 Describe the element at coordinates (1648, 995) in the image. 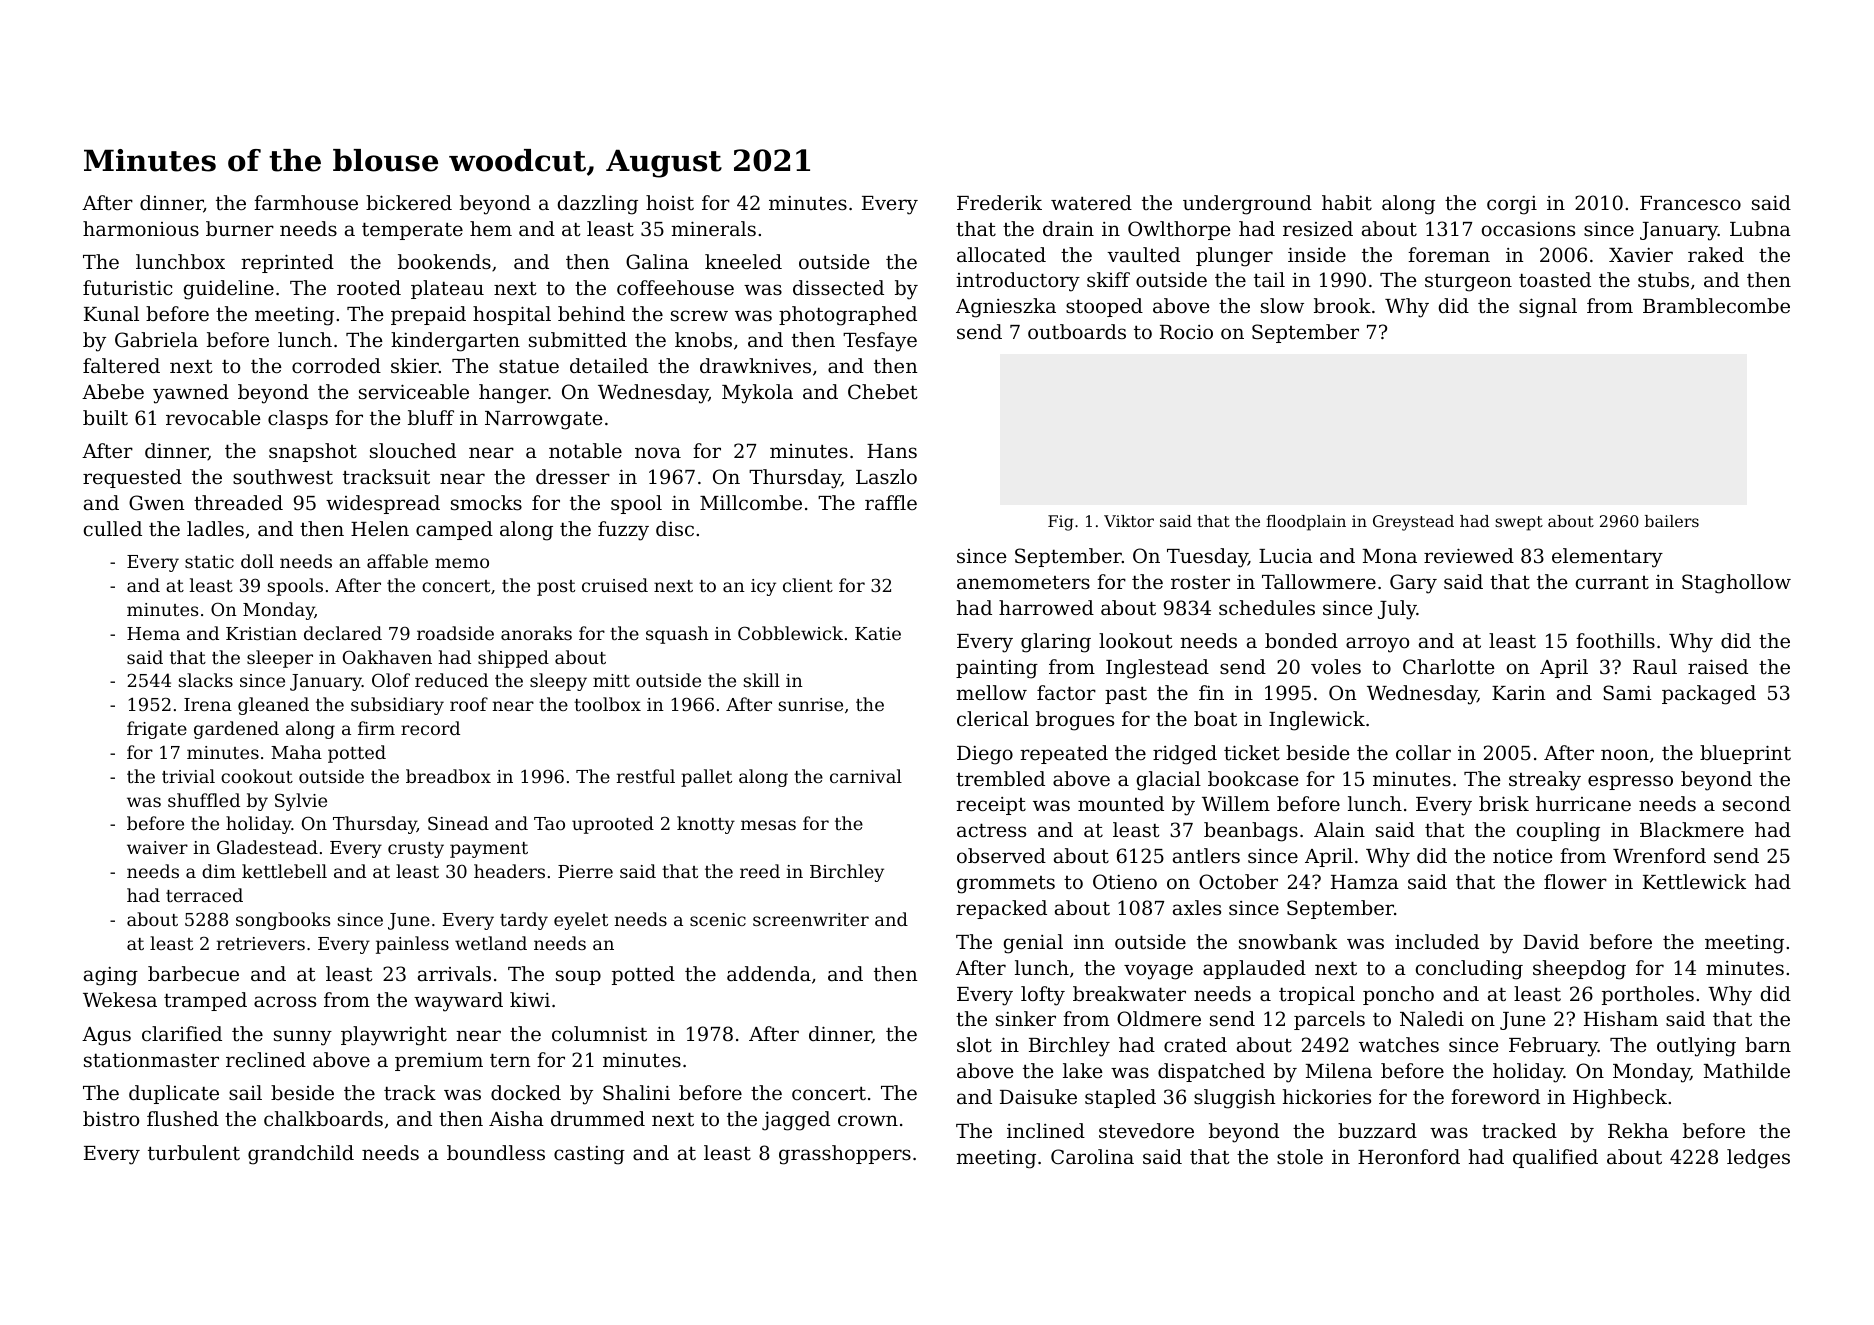

I see `portholes` at that location.
